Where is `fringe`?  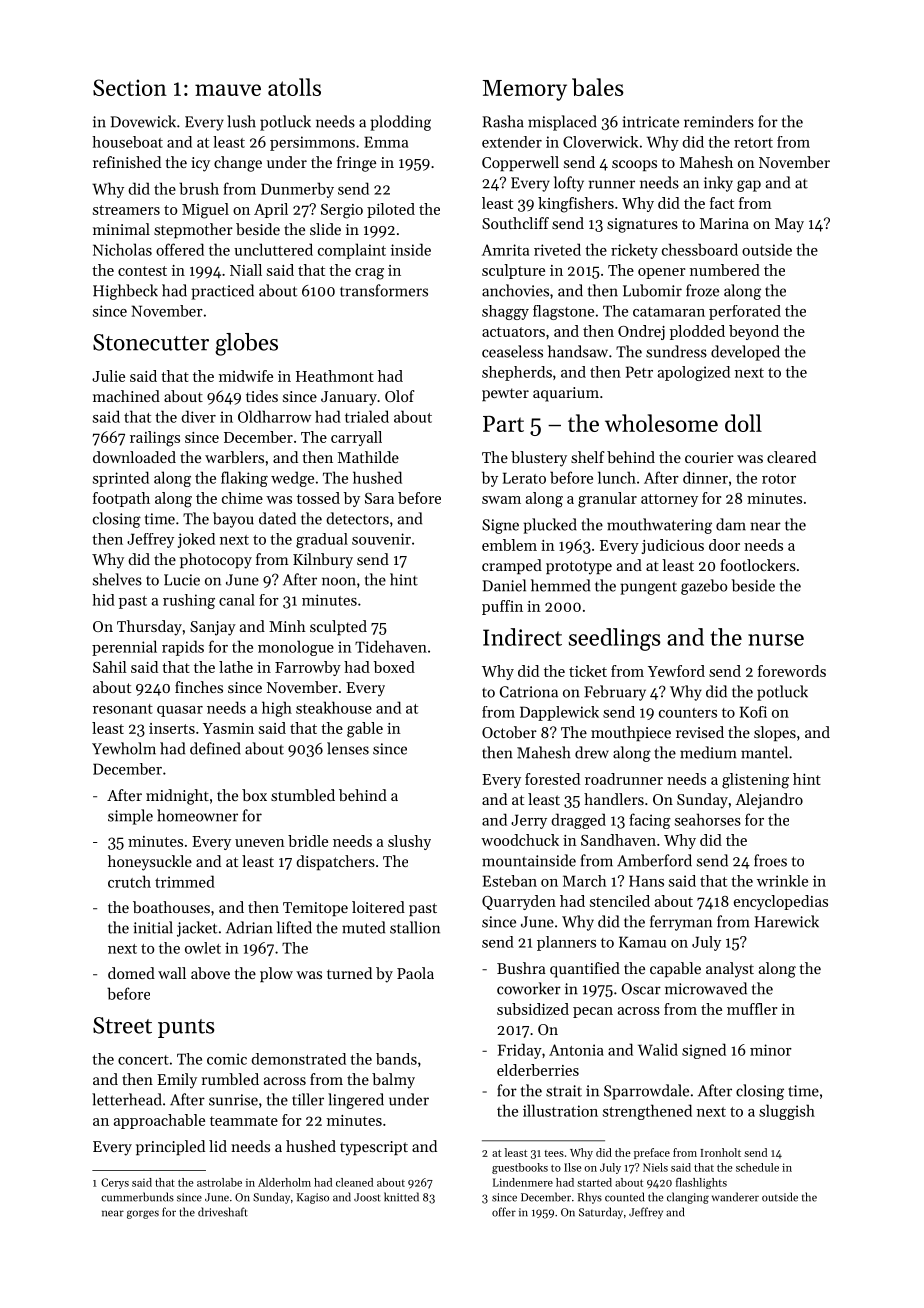
fringe is located at coordinates (356, 164).
